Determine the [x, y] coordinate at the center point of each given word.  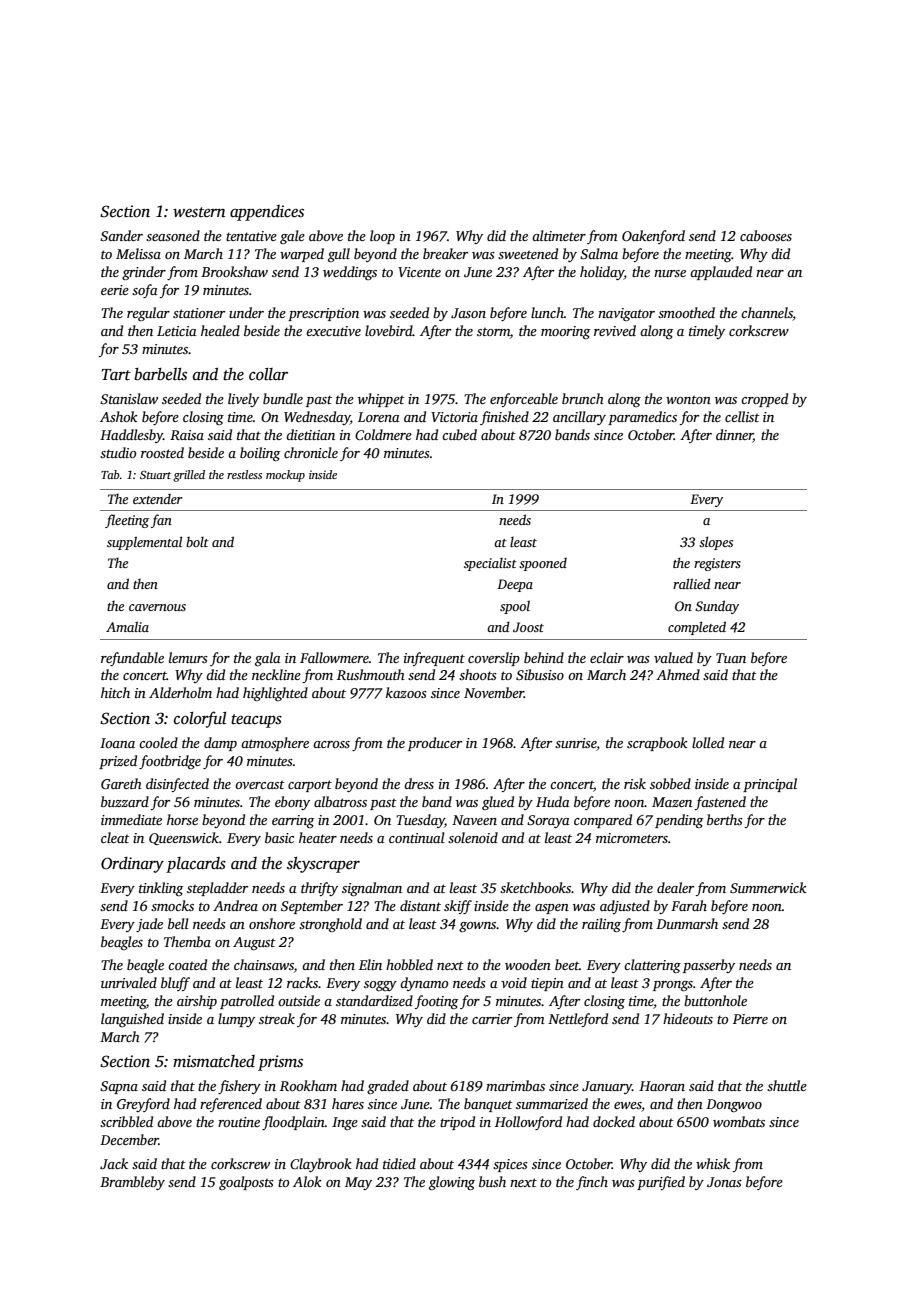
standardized [374, 1000]
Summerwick [768, 887]
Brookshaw [234, 271]
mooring [565, 332]
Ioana [117, 743]
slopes [716, 543]
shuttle [787, 1085]
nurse [670, 273]
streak [277, 1018]
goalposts [246, 1183]
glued [498, 803]
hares [348, 1103]
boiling [260, 454]
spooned [543, 564]
